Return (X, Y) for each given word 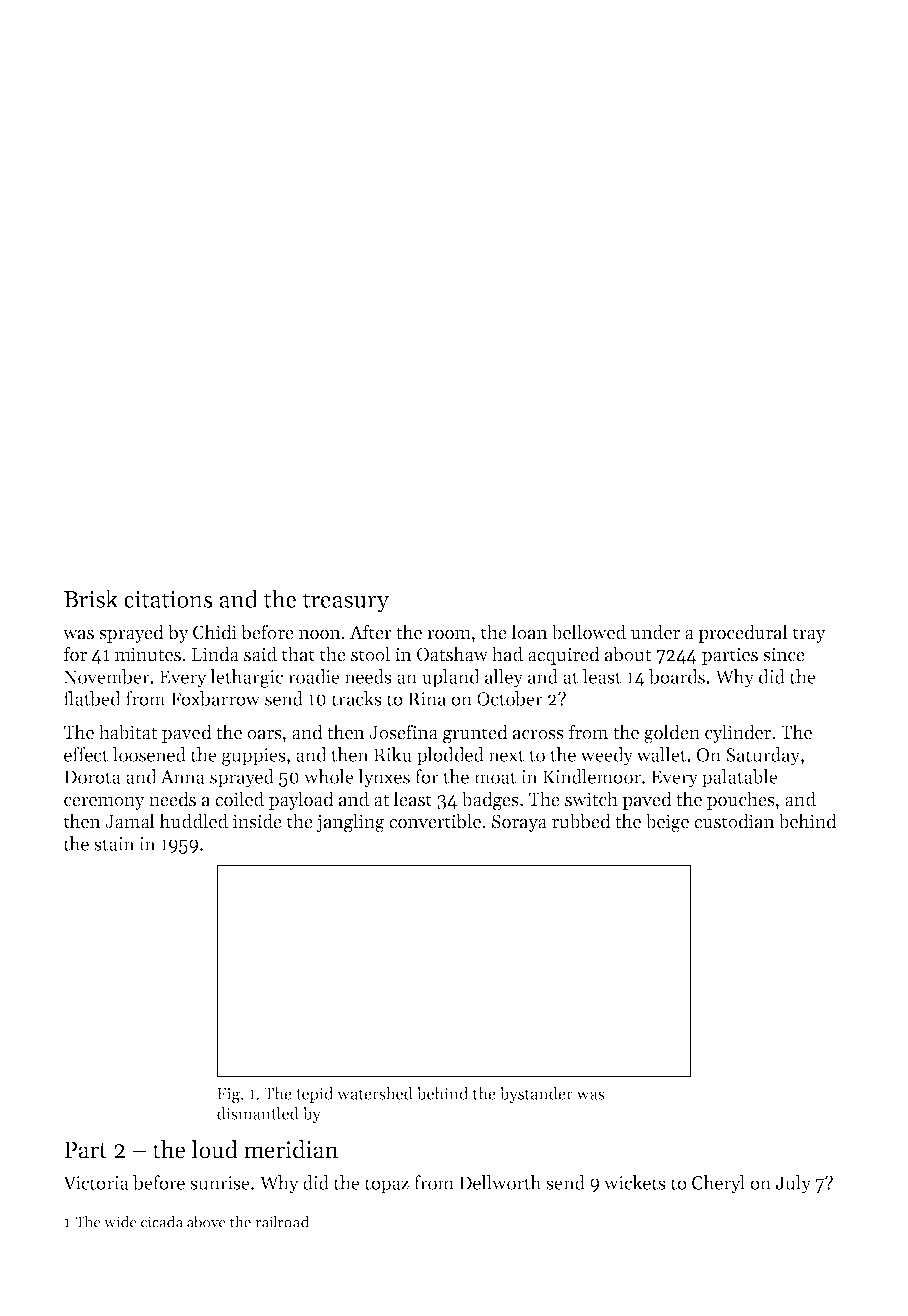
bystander (536, 1094)
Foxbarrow (215, 698)
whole (329, 776)
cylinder (738, 733)
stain (114, 844)
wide (120, 1222)
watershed (375, 1093)
